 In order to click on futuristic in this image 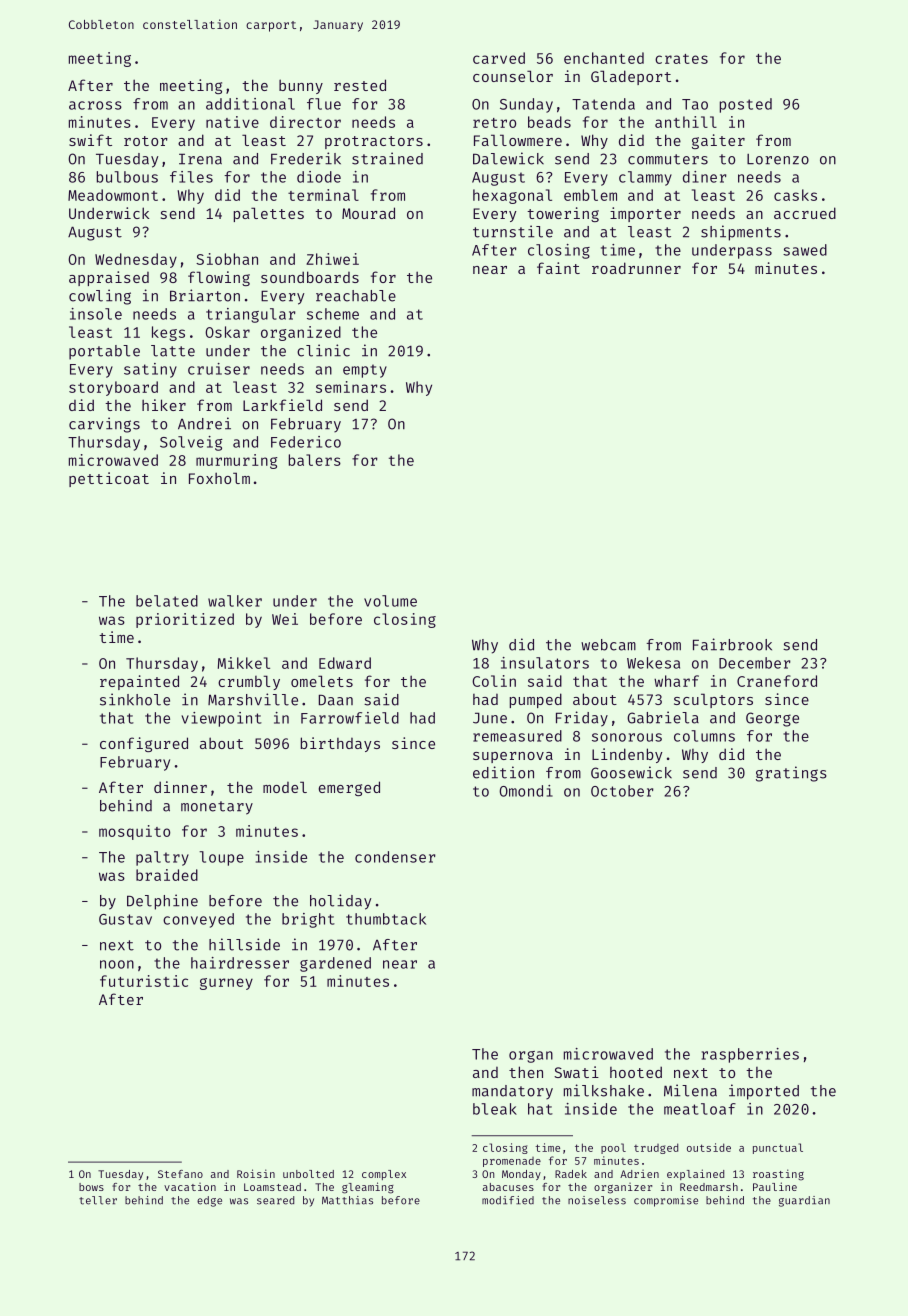, I will do `click(144, 981)`.
